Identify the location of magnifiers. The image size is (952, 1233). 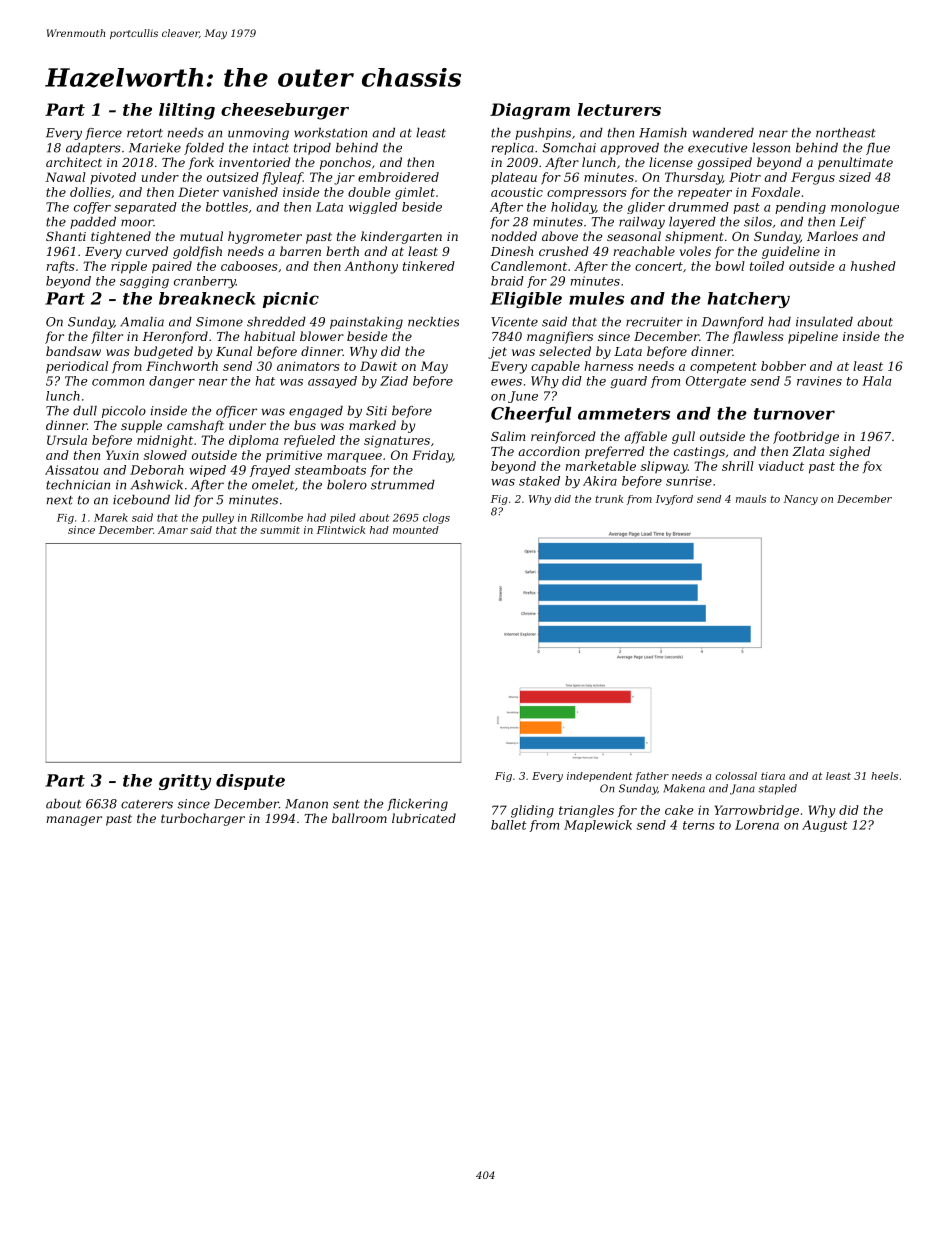
(560, 337).
